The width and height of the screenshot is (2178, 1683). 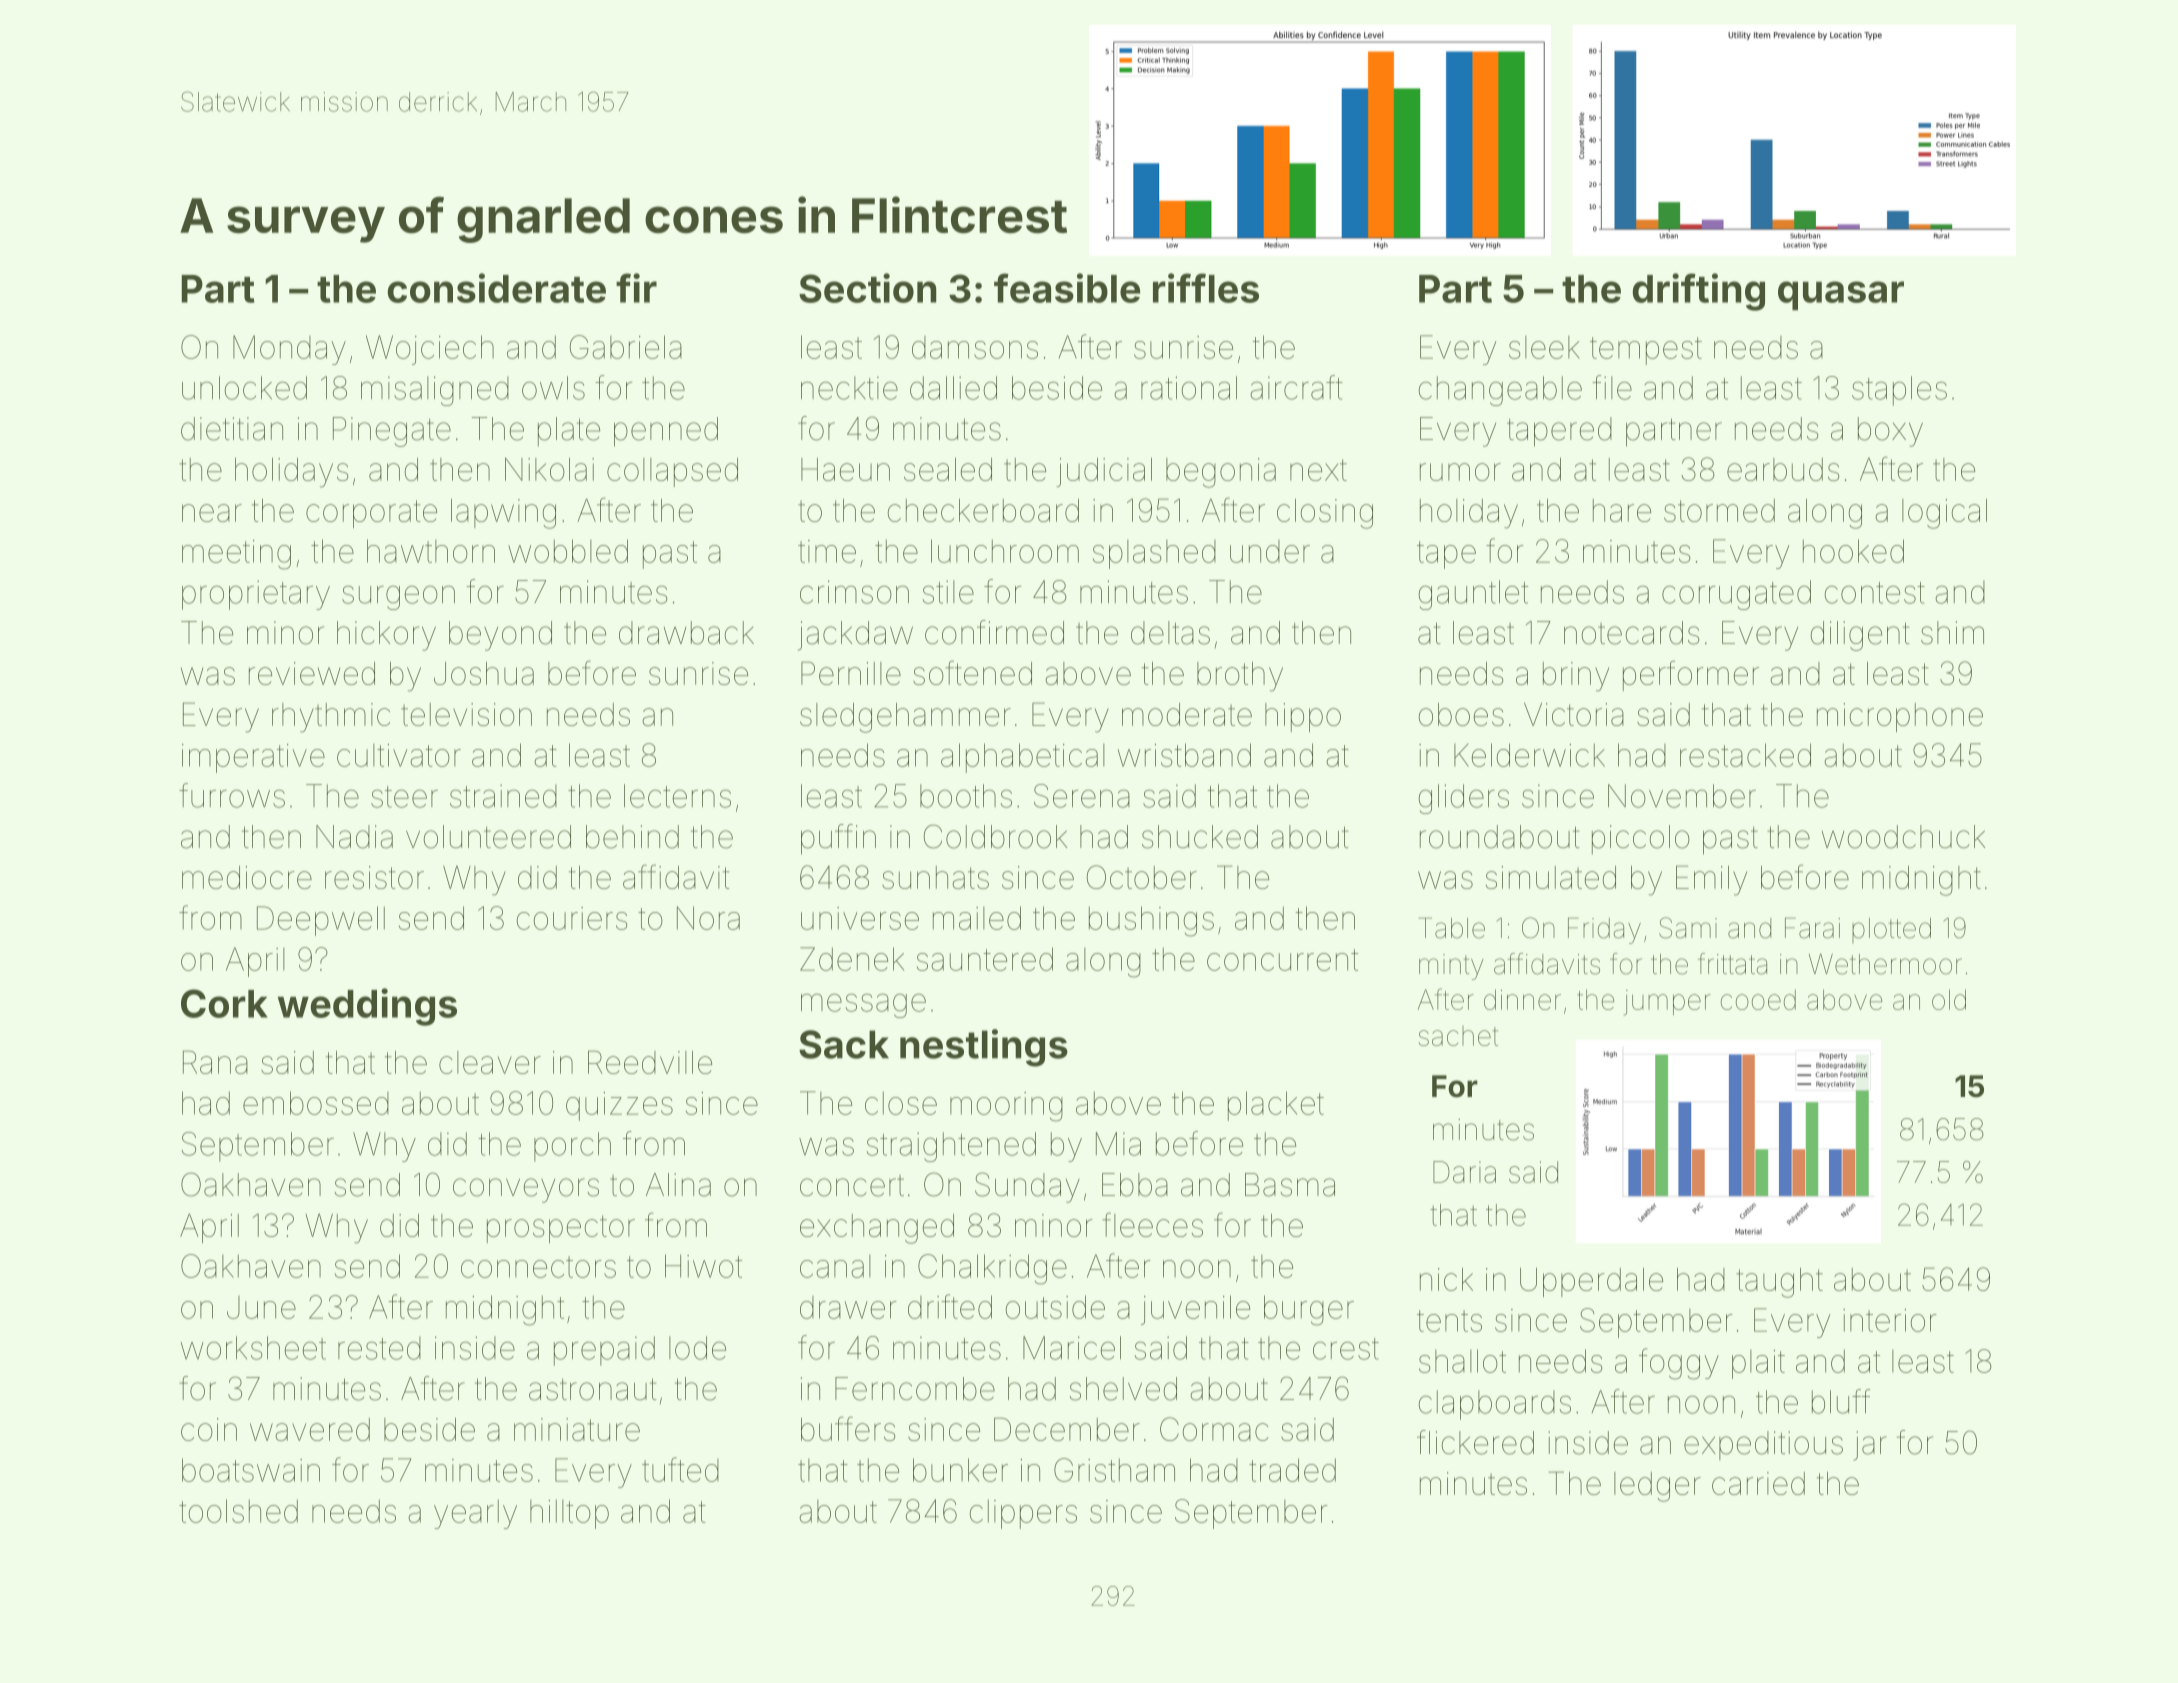 I want to click on riffles, so click(x=1206, y=288).
